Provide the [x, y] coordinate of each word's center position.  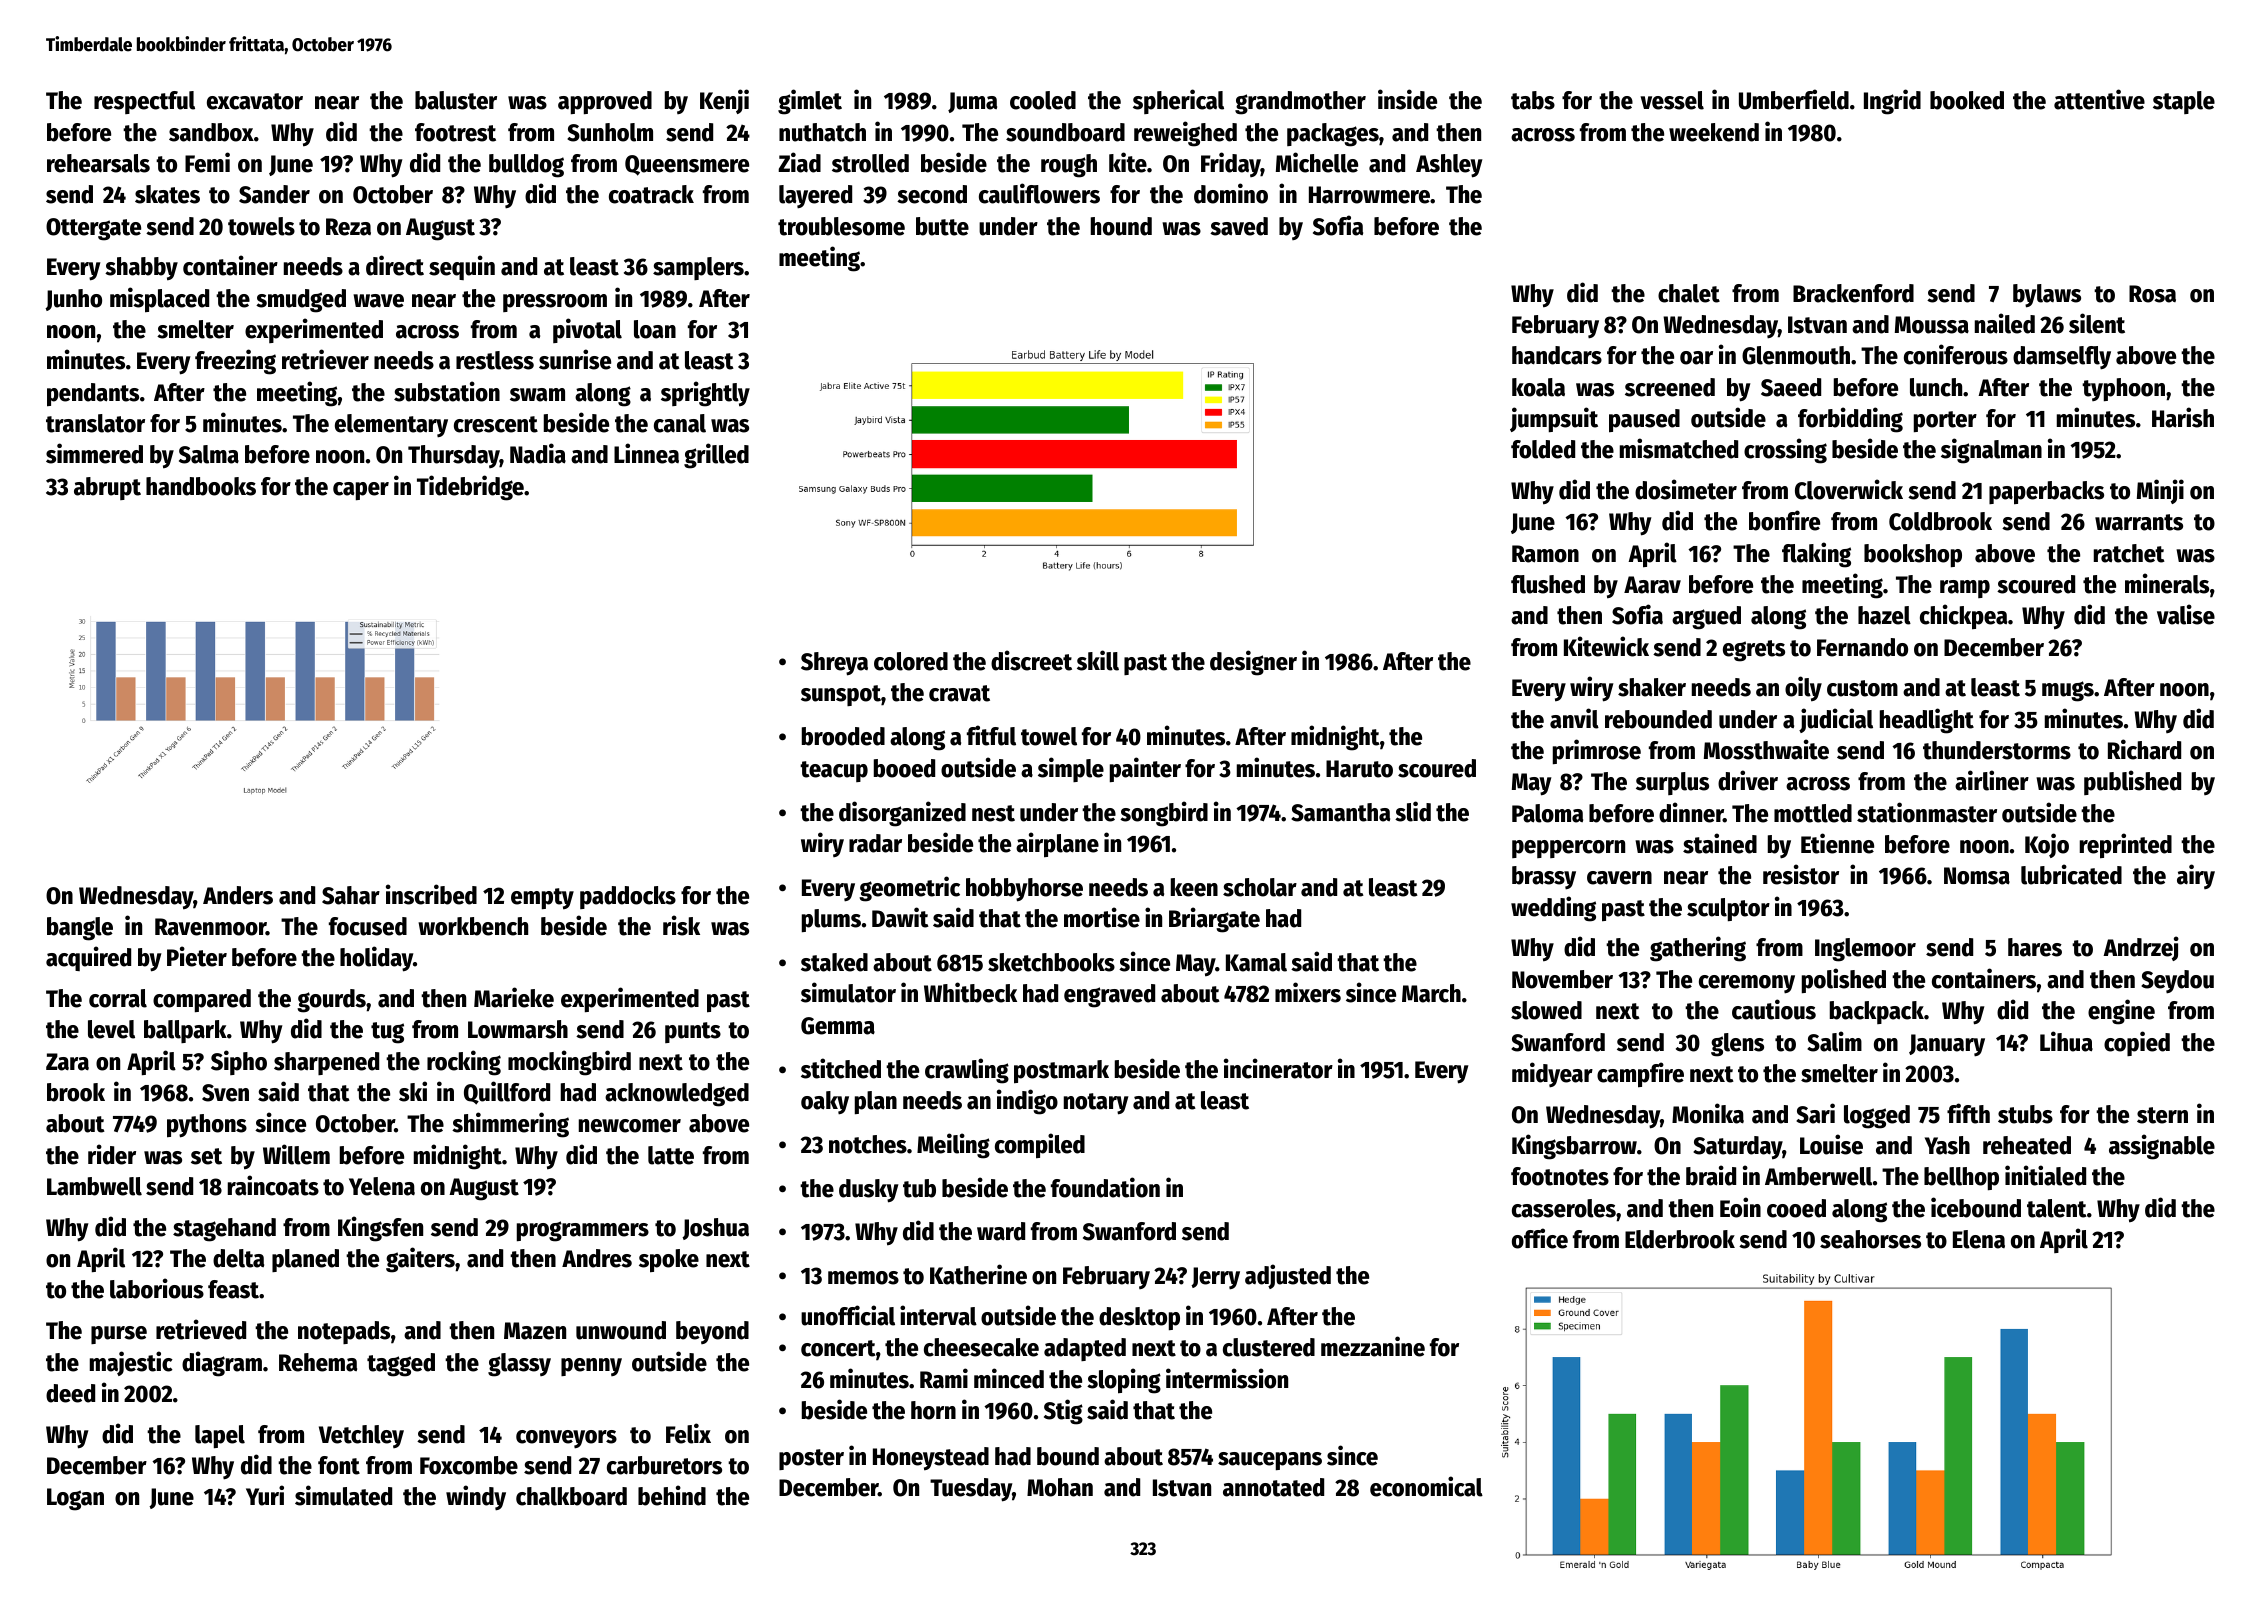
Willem [296, 1154]
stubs [2025, 1114]
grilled [716, 456]
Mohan [1060, 1487]
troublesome [841, 226]
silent [2097, 323]
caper [361, 491]
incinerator [1278, 1068]
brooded [843, 736]
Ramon [1545, 554]
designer [1253, 663]
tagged [401, 1365]
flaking [1816, 555]
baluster [456, 100]
